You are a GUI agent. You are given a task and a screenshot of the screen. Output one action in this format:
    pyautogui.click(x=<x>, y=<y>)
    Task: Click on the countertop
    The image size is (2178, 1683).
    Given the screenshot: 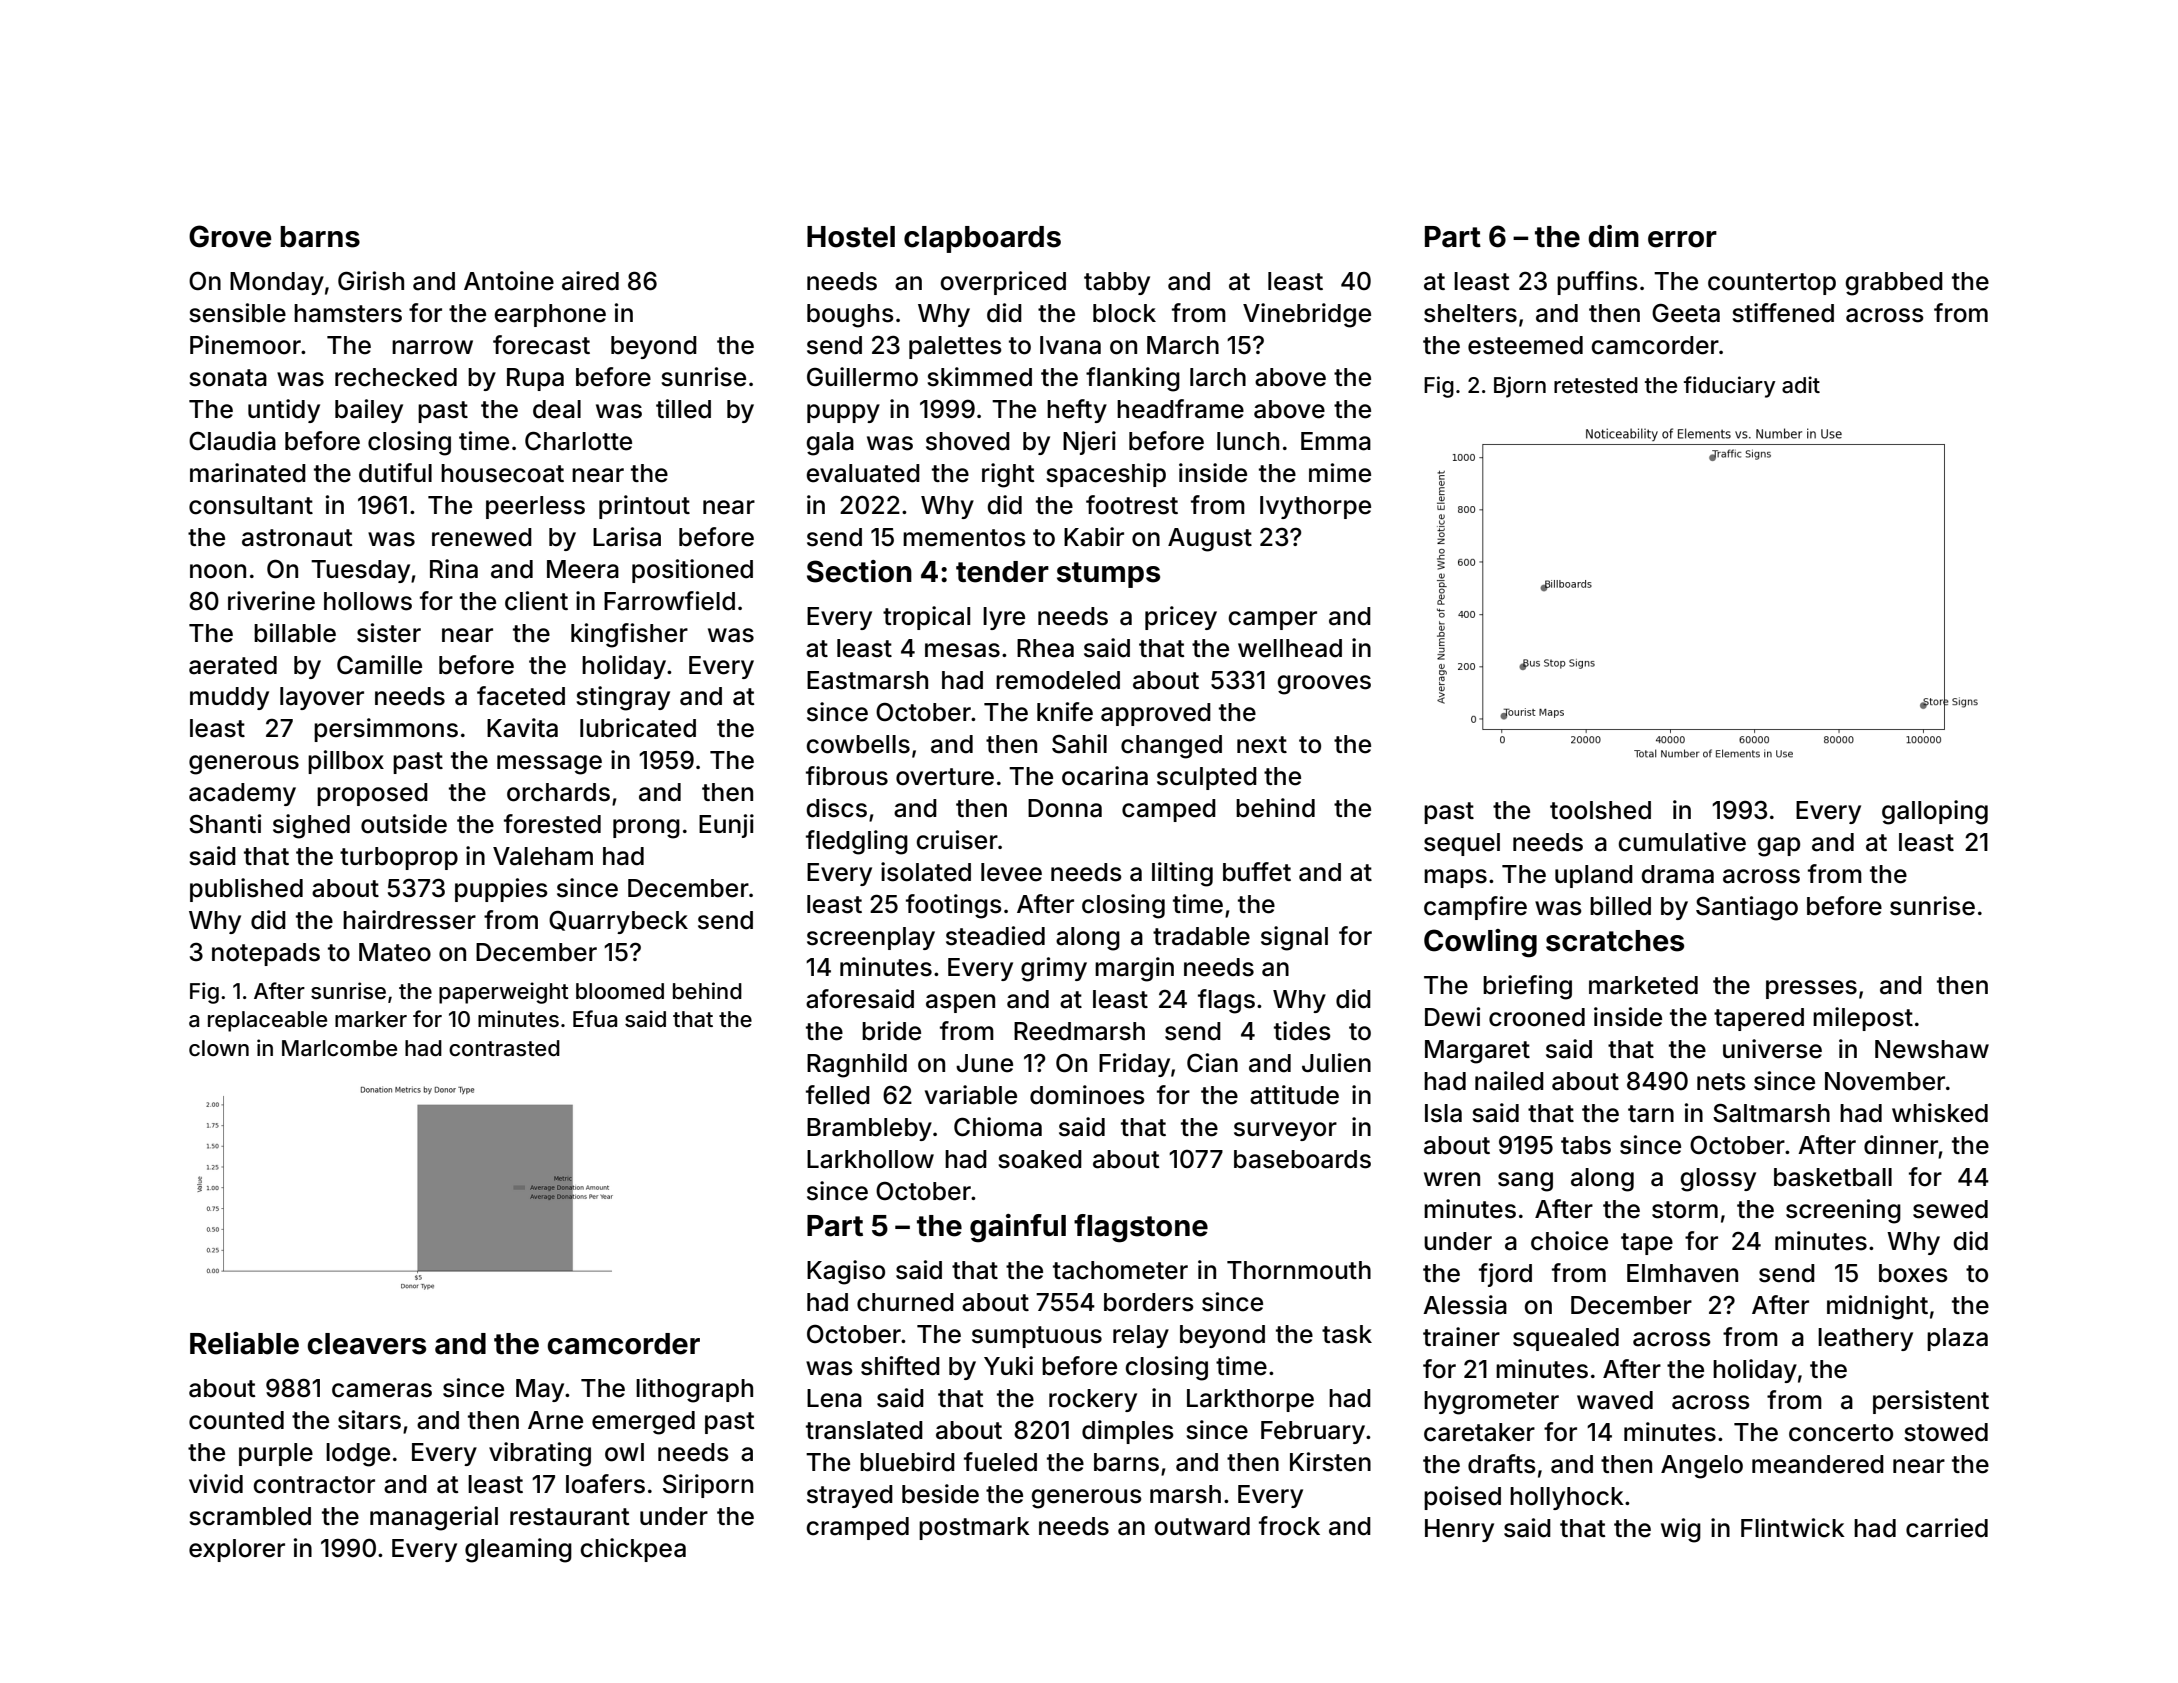 What is the action you would take?
    pyautogui.click(x=1772, y=284)
